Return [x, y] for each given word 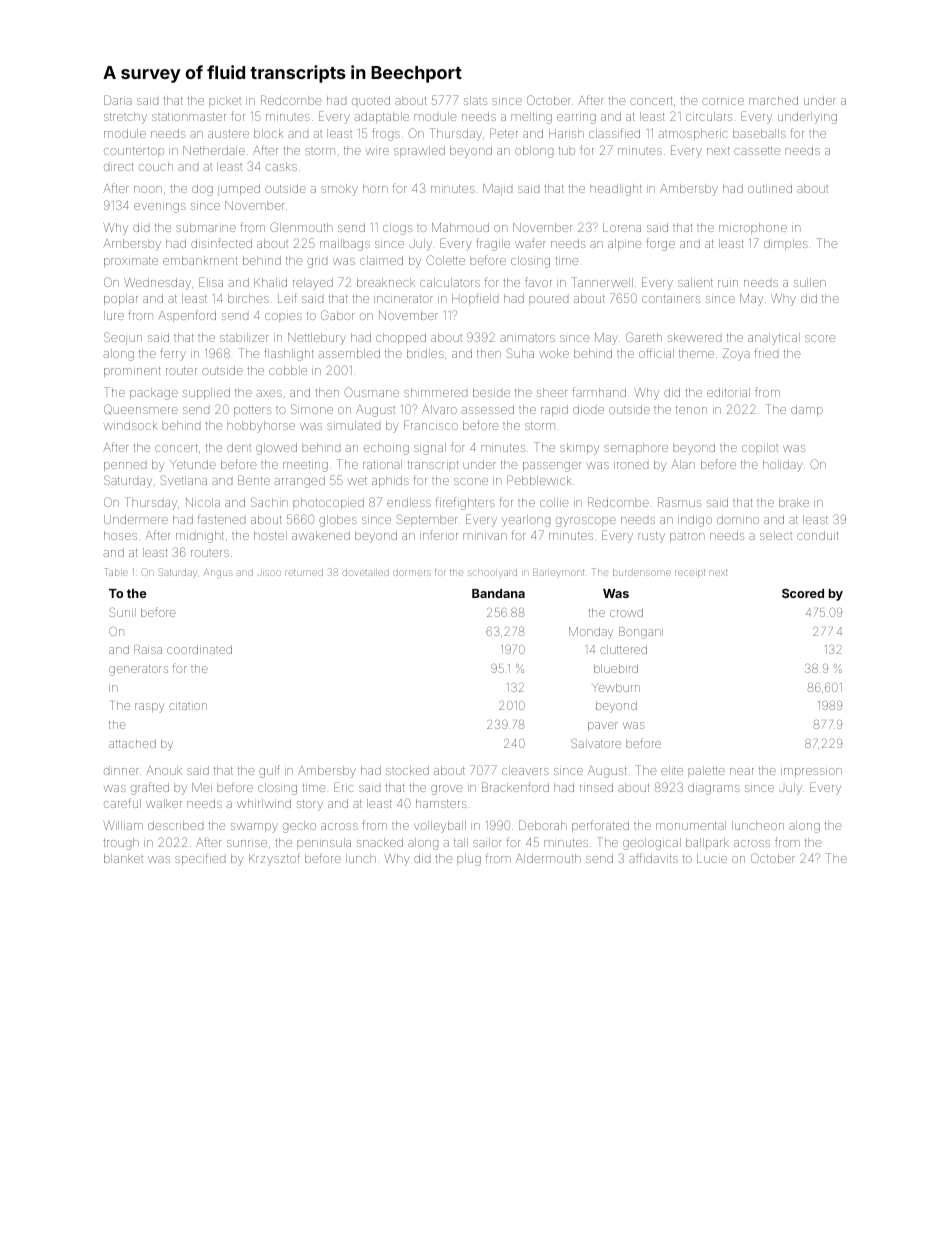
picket [225, 101]
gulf [269, 771]
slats [475, 100]
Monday [591, 633]
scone [471, 481]
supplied [206, 393]
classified [614, 133]
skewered [694, 337]
